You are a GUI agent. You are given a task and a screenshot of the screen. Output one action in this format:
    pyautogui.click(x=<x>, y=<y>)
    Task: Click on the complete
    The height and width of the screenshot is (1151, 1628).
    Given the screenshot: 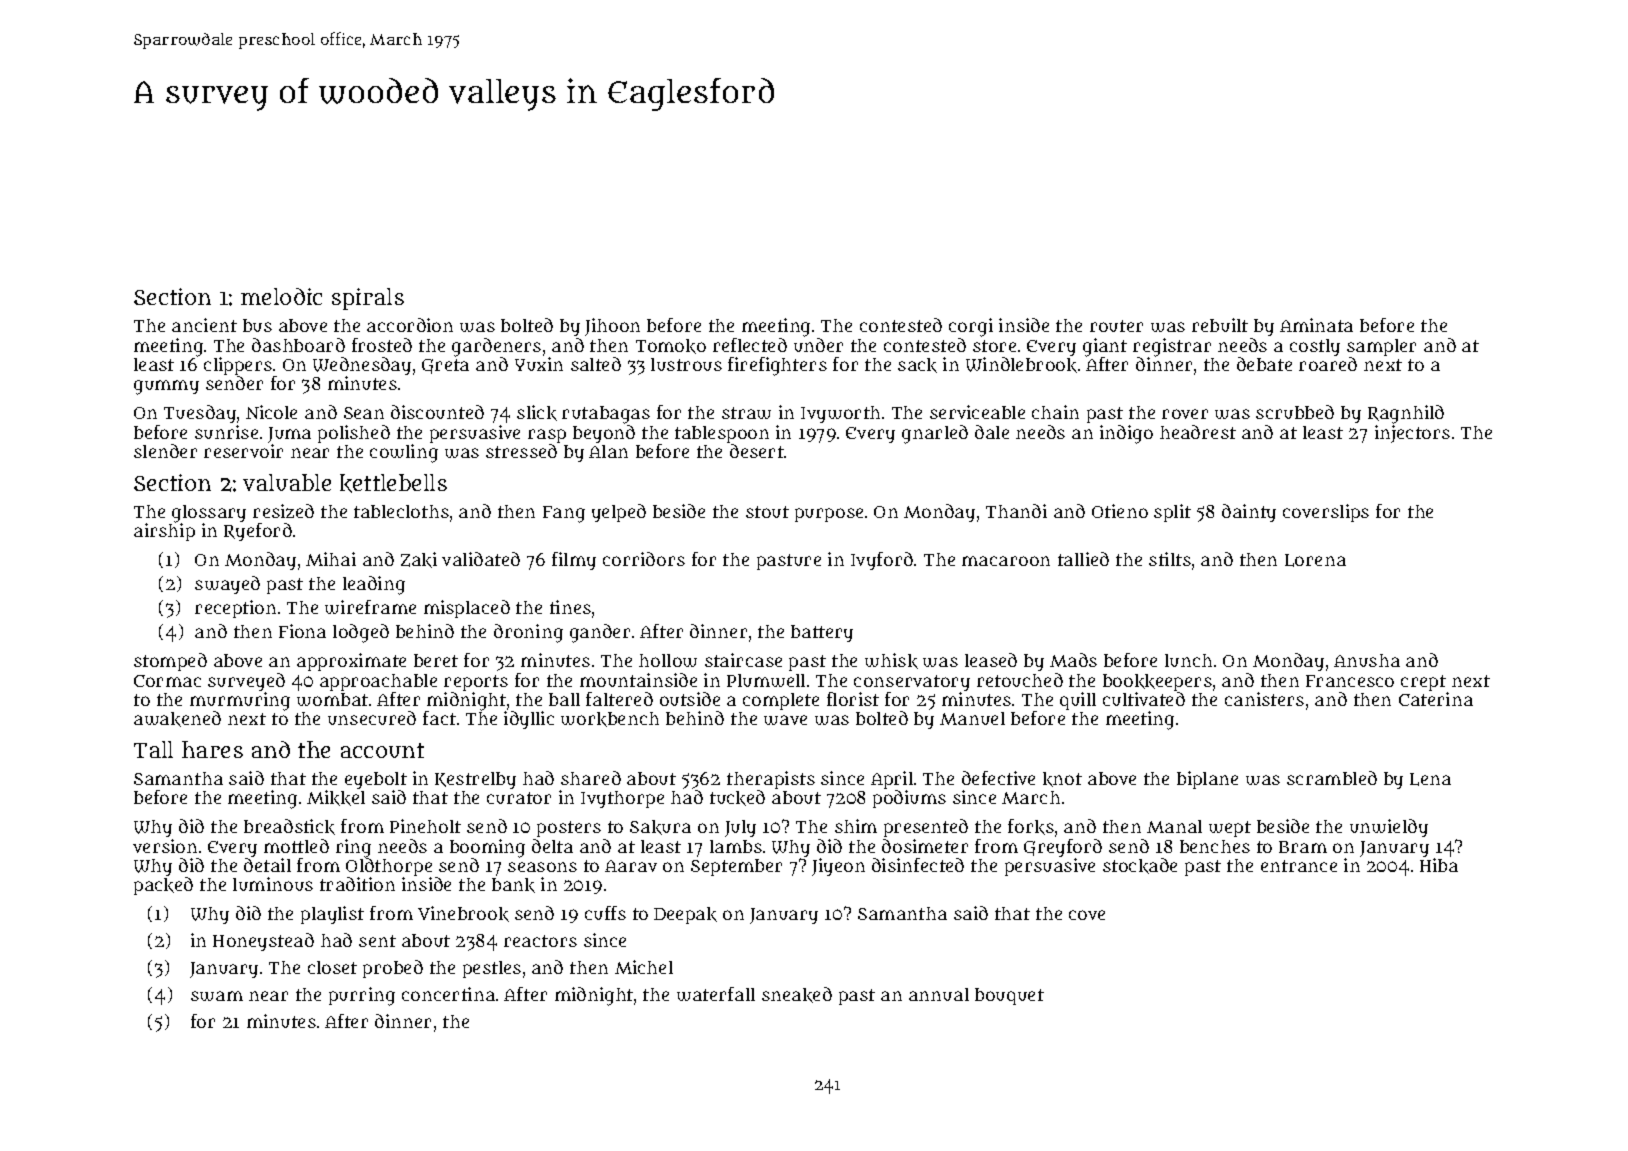 What is the action you would take?
    pyautogui.click(x=781, y=701)
